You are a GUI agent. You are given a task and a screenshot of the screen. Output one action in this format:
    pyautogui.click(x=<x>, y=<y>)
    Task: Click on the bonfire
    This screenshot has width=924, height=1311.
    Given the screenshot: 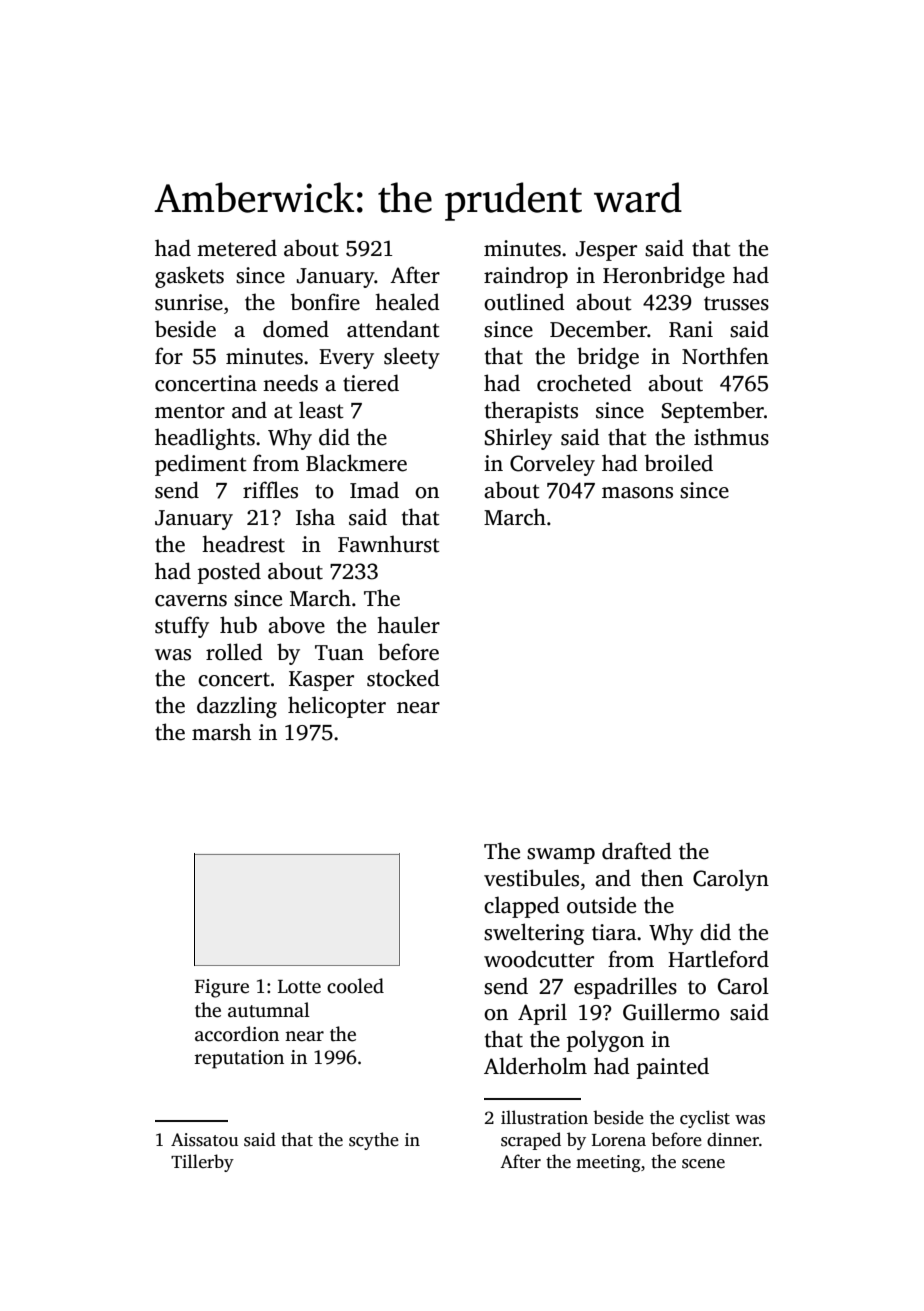 What is the action you would take?
    pyautogui.click(x=325, y=302)
